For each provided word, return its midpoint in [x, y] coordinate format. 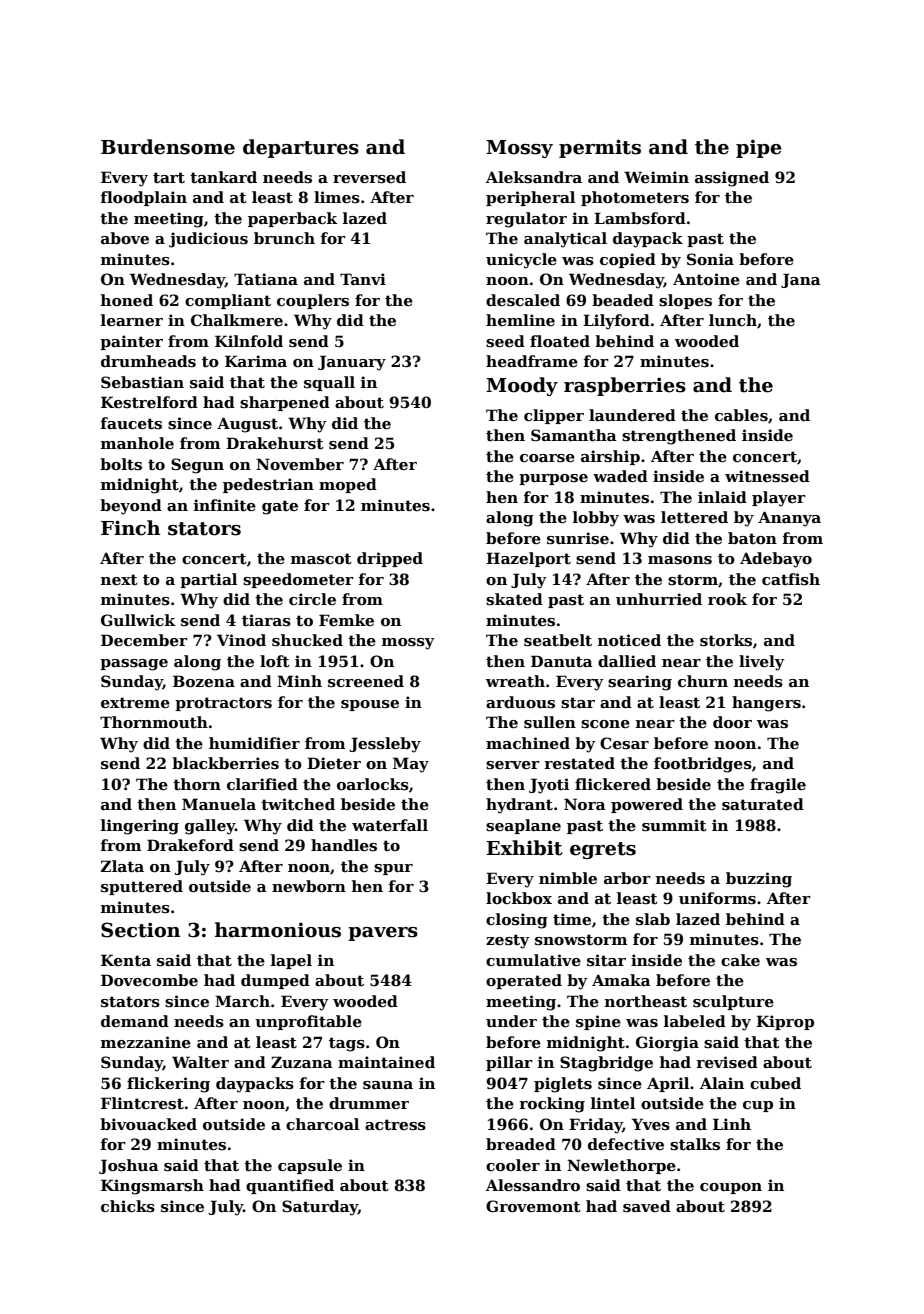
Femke [346, 620]
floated [560, 341]
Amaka [621, 980]
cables [741, 415]
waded [620, 476]
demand [135, 1021]
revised [727, 1062]
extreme [135, 702]
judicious [208, 240]
